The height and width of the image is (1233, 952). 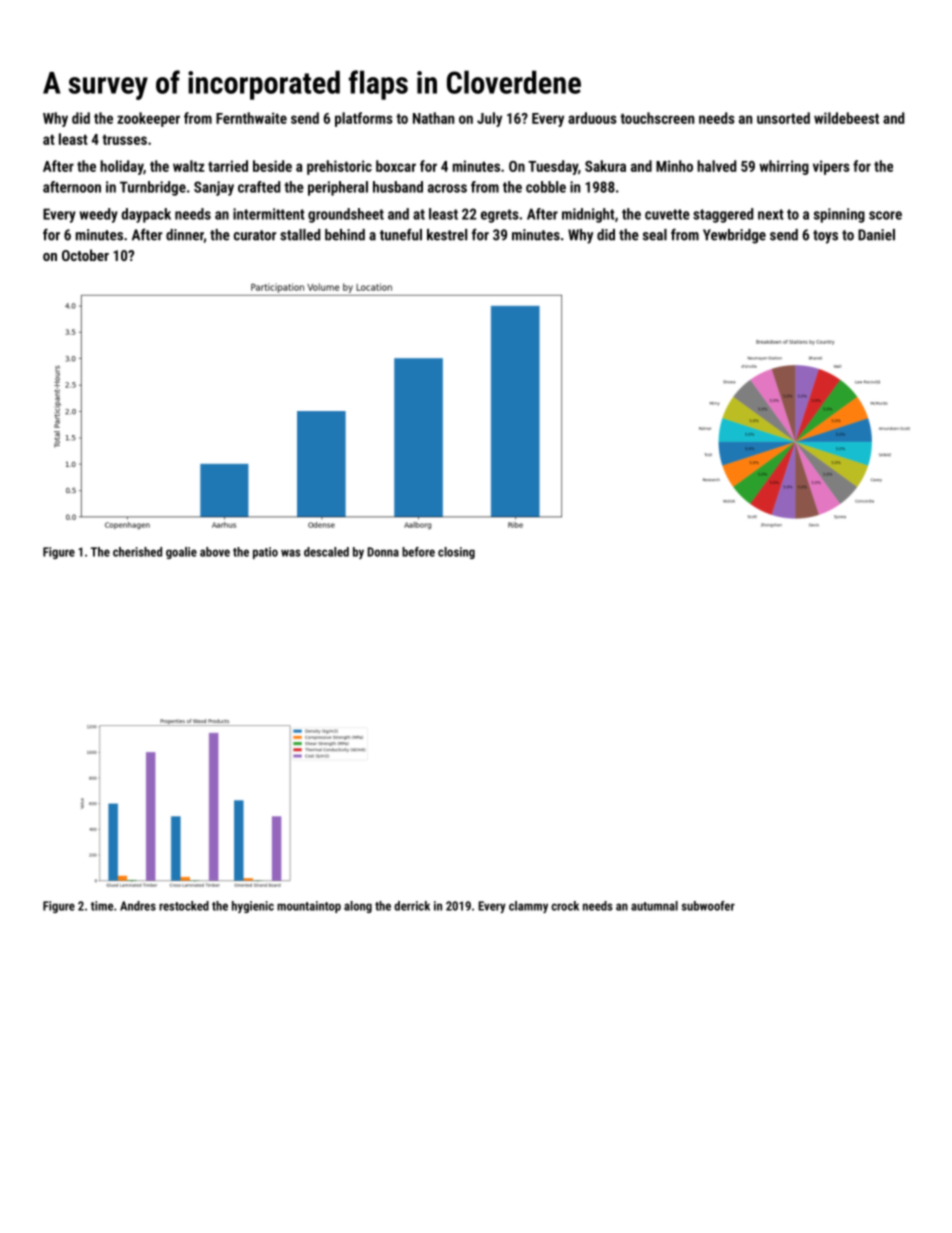 I want to click on arduous, so click(x=592, y=118).
